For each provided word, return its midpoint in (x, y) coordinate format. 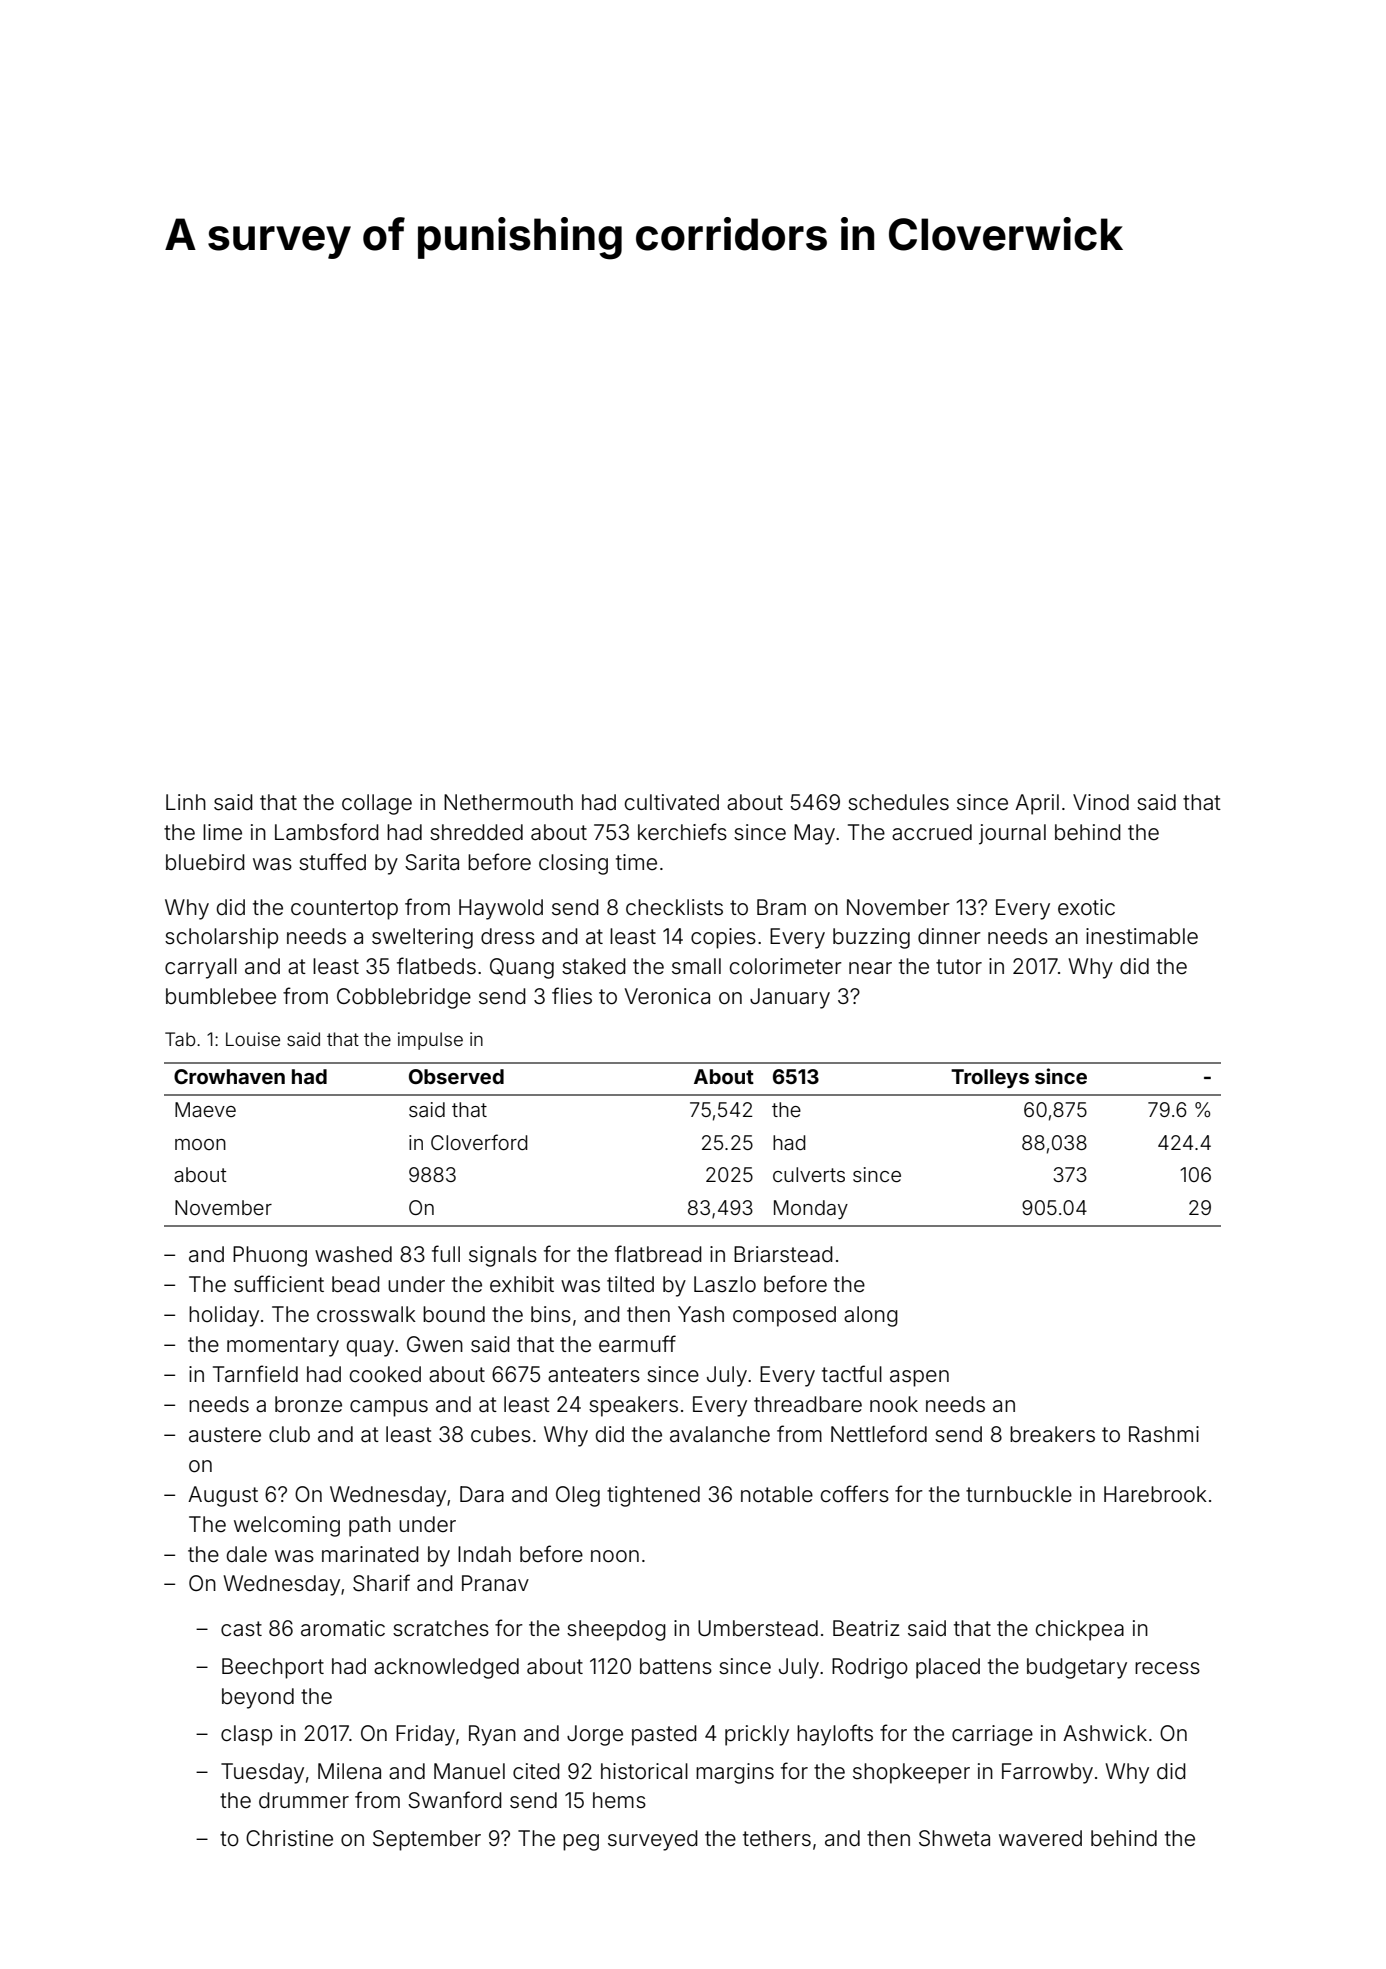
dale (247, 1554)
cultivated (672, 802)
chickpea (1080, 1630)
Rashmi (1164, 1434)
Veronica (667, 996)
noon (615, 1556)
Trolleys (990, 1078)
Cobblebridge (404, 998)
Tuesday (262, 1773)
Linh (186, 802)
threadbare (808, 1404)
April (1037, 804)
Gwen (435, 1344)
